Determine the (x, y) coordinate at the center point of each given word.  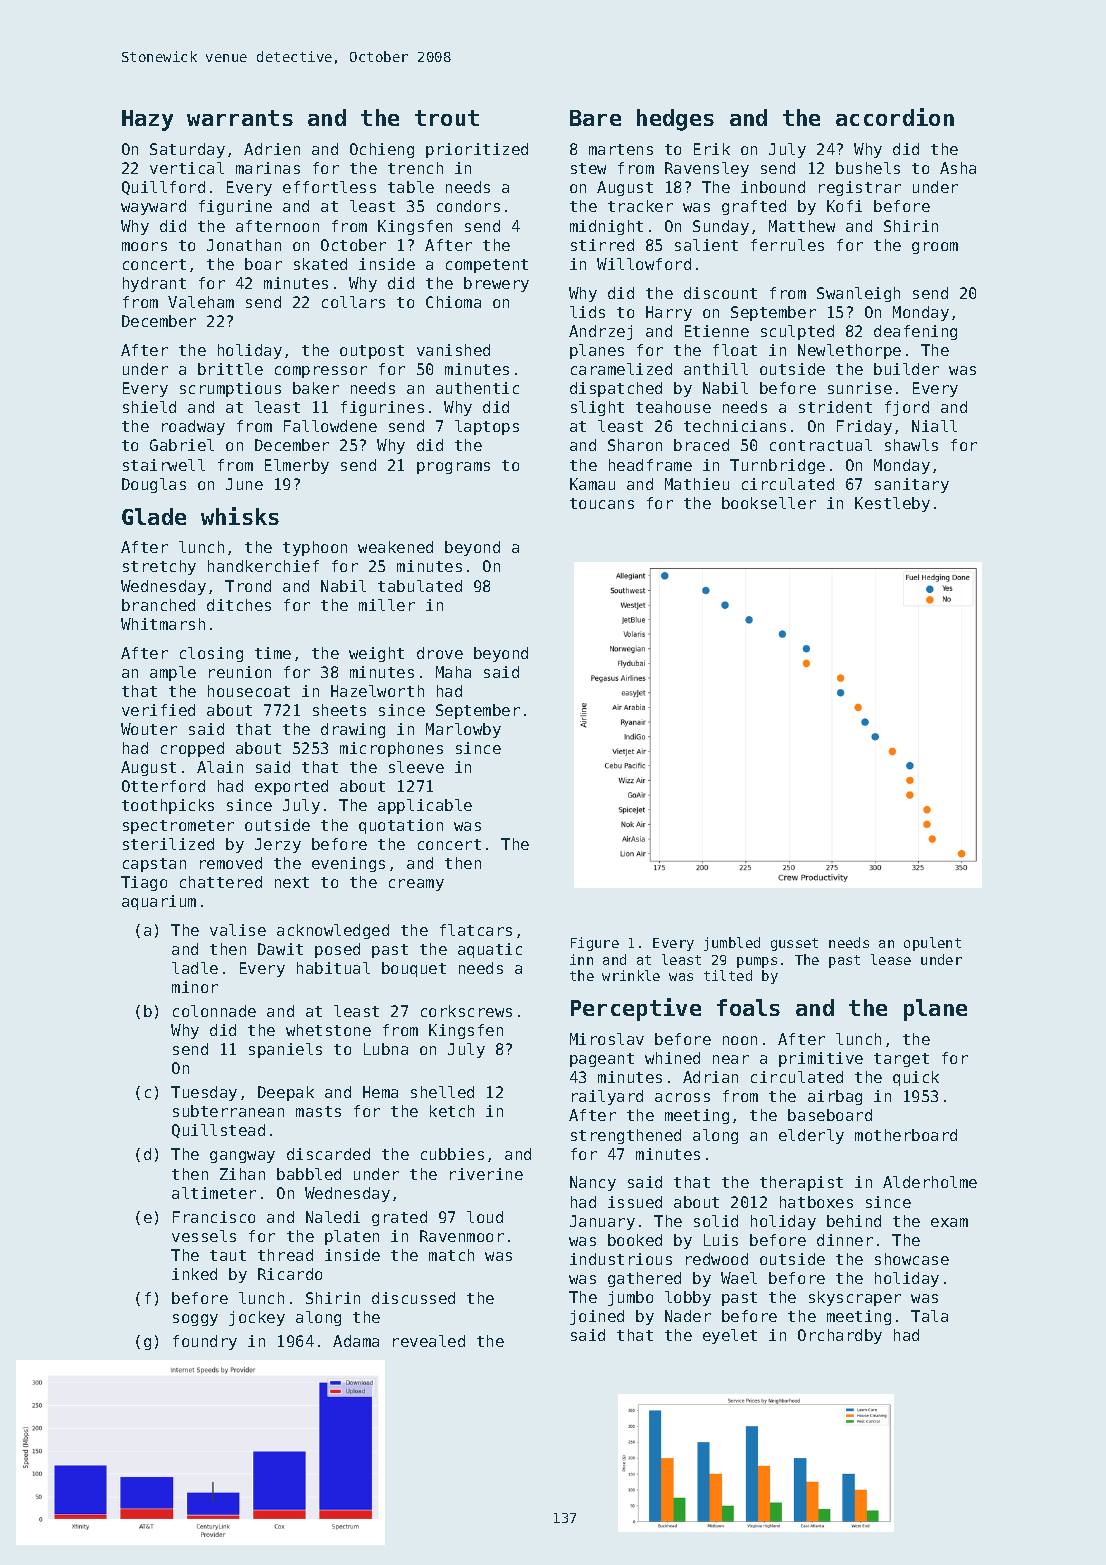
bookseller (769, 503)
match (451, 1255)
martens (621, 149)
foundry (205, 1342)
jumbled (732, 944)
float (735, 350)
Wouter (149, 729)
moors (144, 246)
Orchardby (840, 1336)
